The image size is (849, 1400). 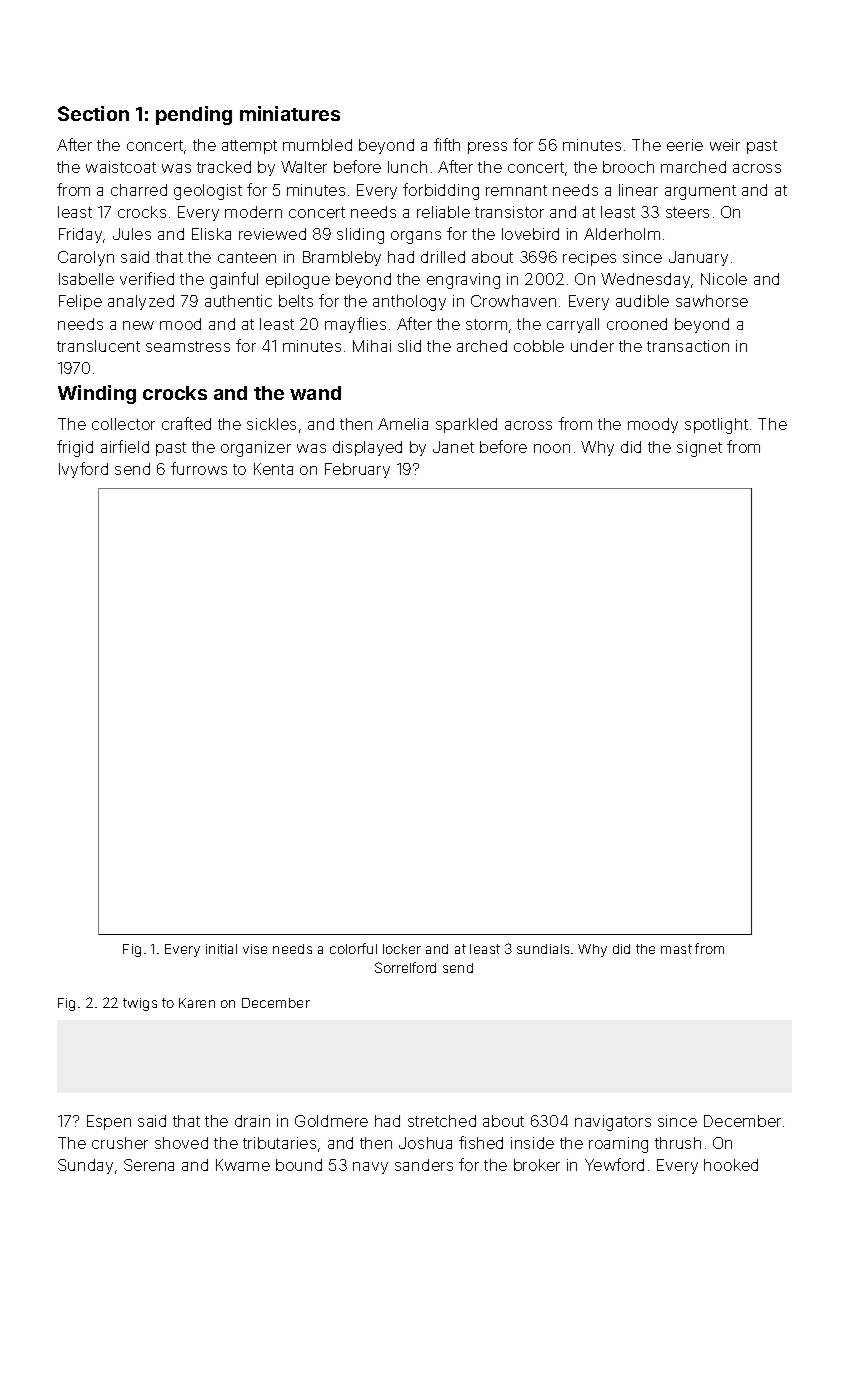 I want to click on initial, so click(x=221, y=949).
